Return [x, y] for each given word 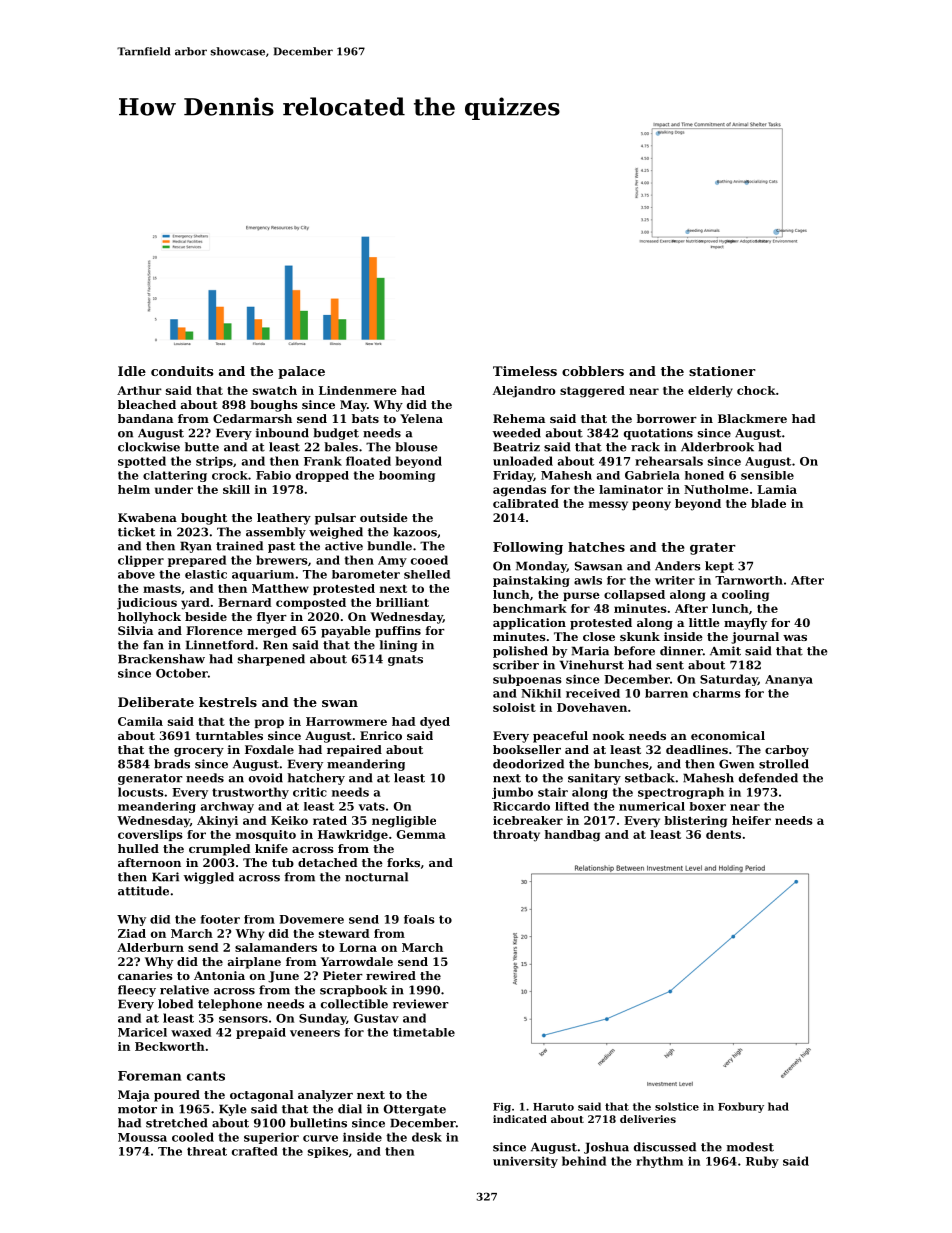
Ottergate [415, 1110]
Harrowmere [346, 721]
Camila [140, 721]
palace [301, 372]
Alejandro [524, 392]
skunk [640, 636]
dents [723, 834]
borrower [667, 418]
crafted [255, 1151]
